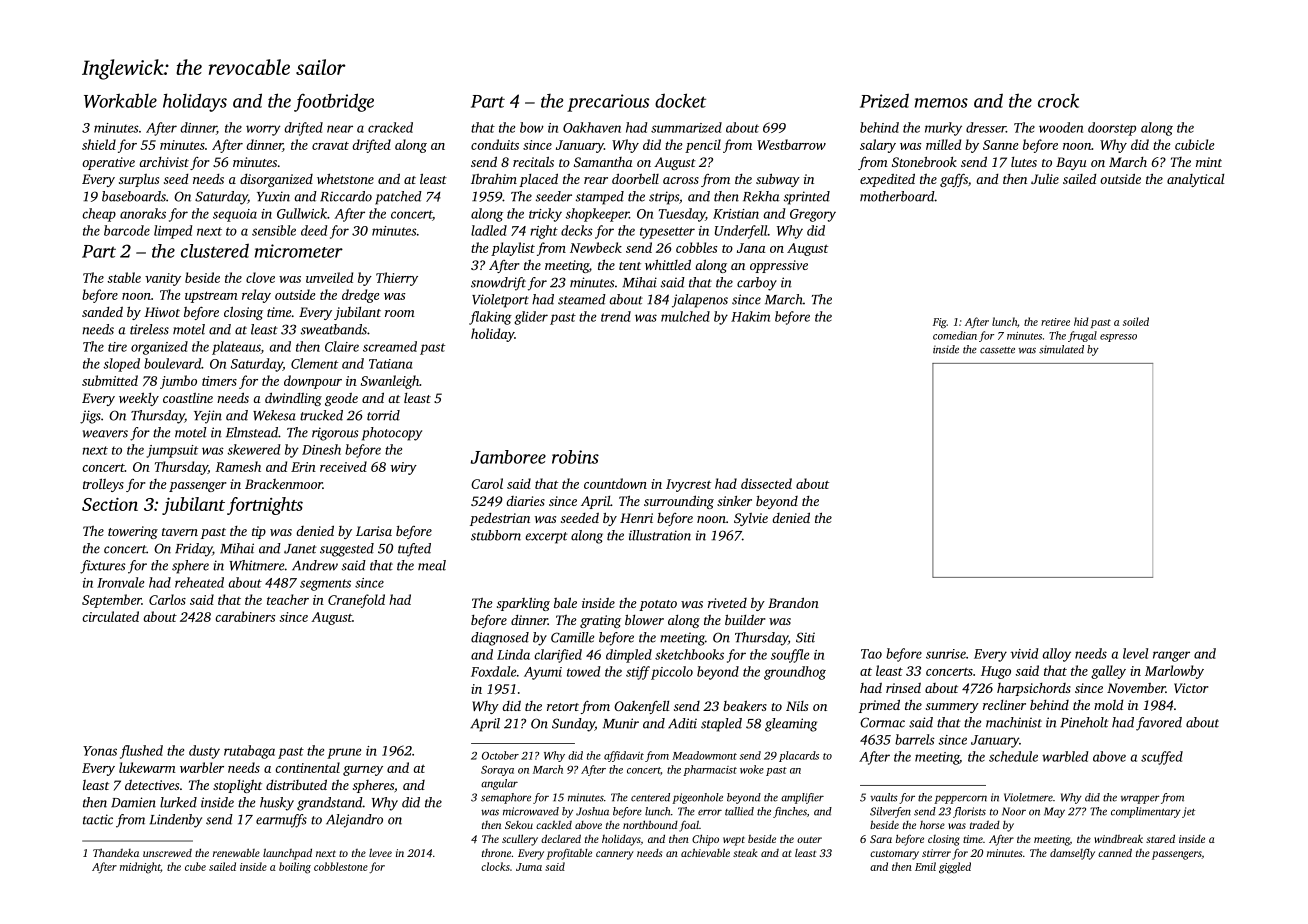  I want to click on potato, so click(658, 605).
